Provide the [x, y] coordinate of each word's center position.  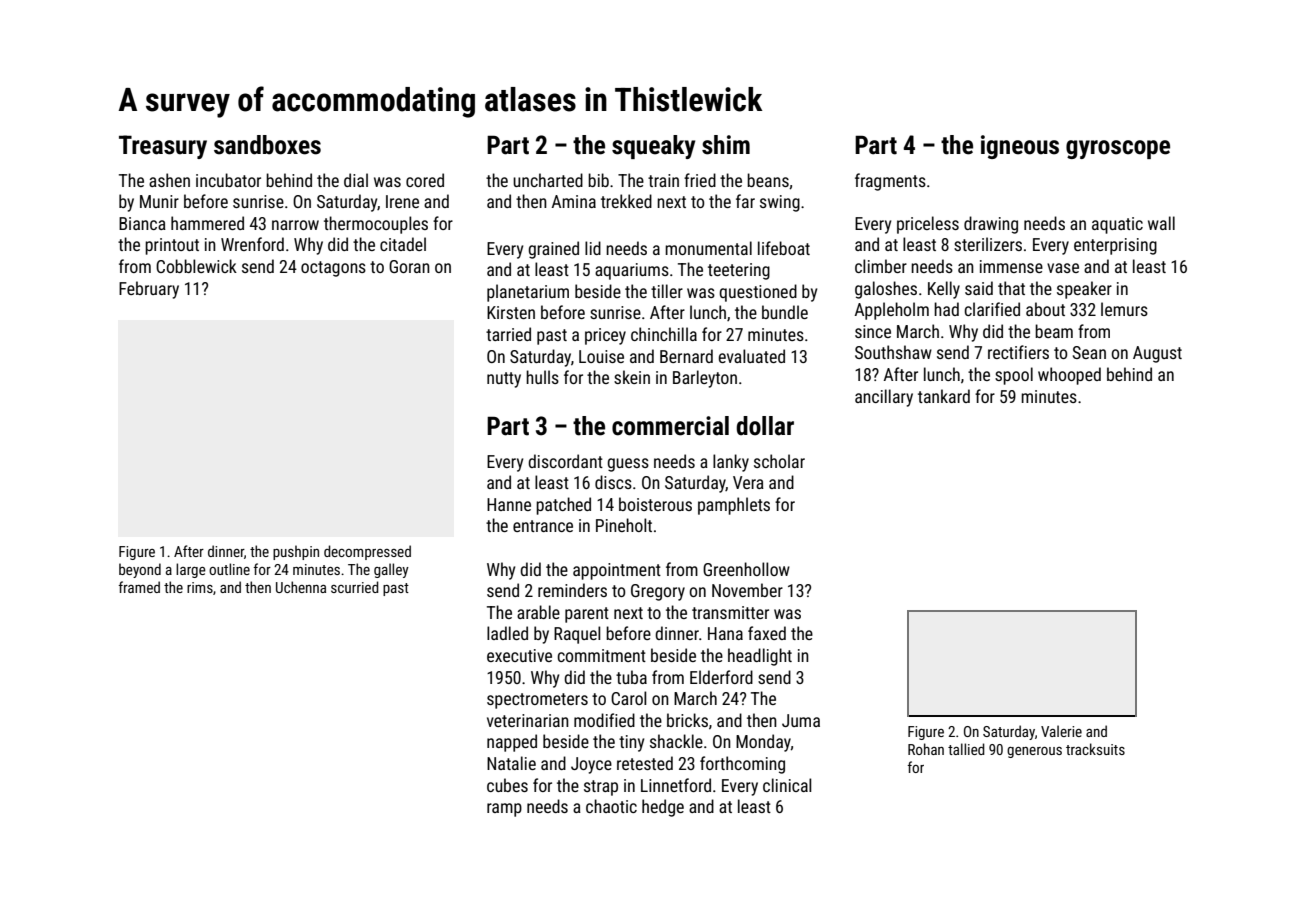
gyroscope [1118, 149]
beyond [140, 570]
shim [726, 145]
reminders [572, 590]
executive [519, 655]
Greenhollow [746, 569]
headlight [760, 657]
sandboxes [267, 145]
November [747, 590]
